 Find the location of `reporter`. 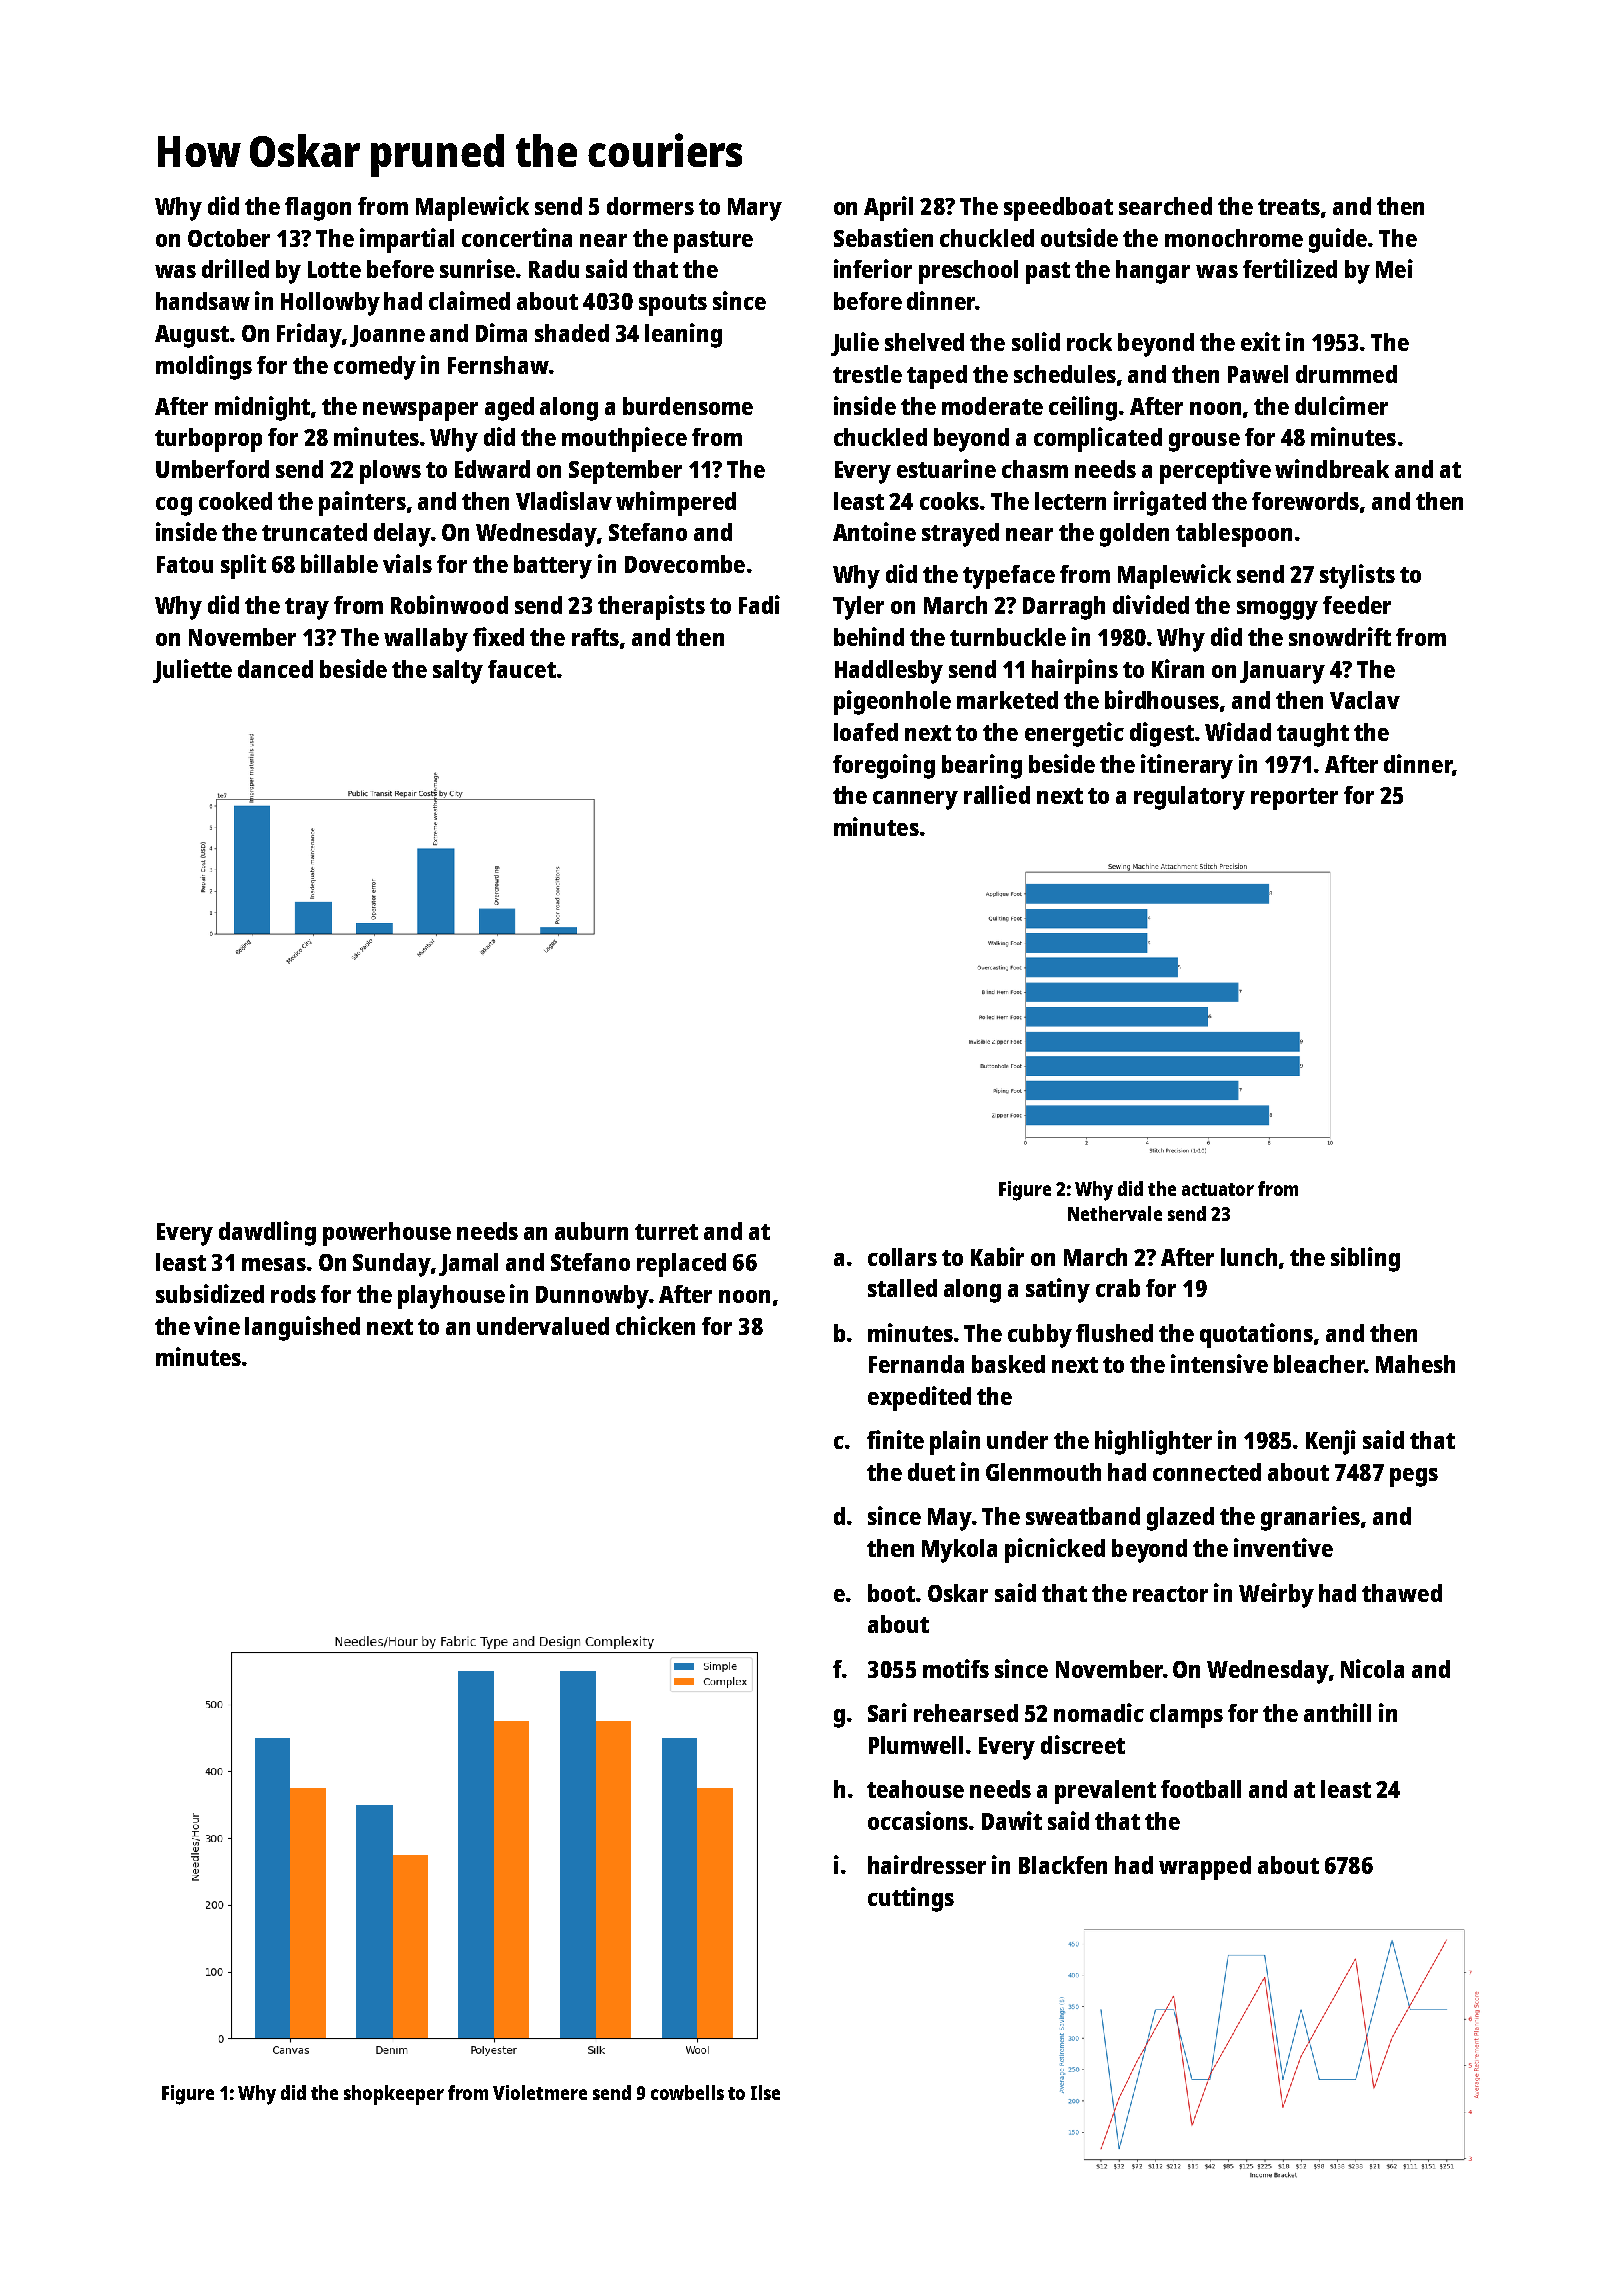

reporter is located at coordinates (1294, 799).
